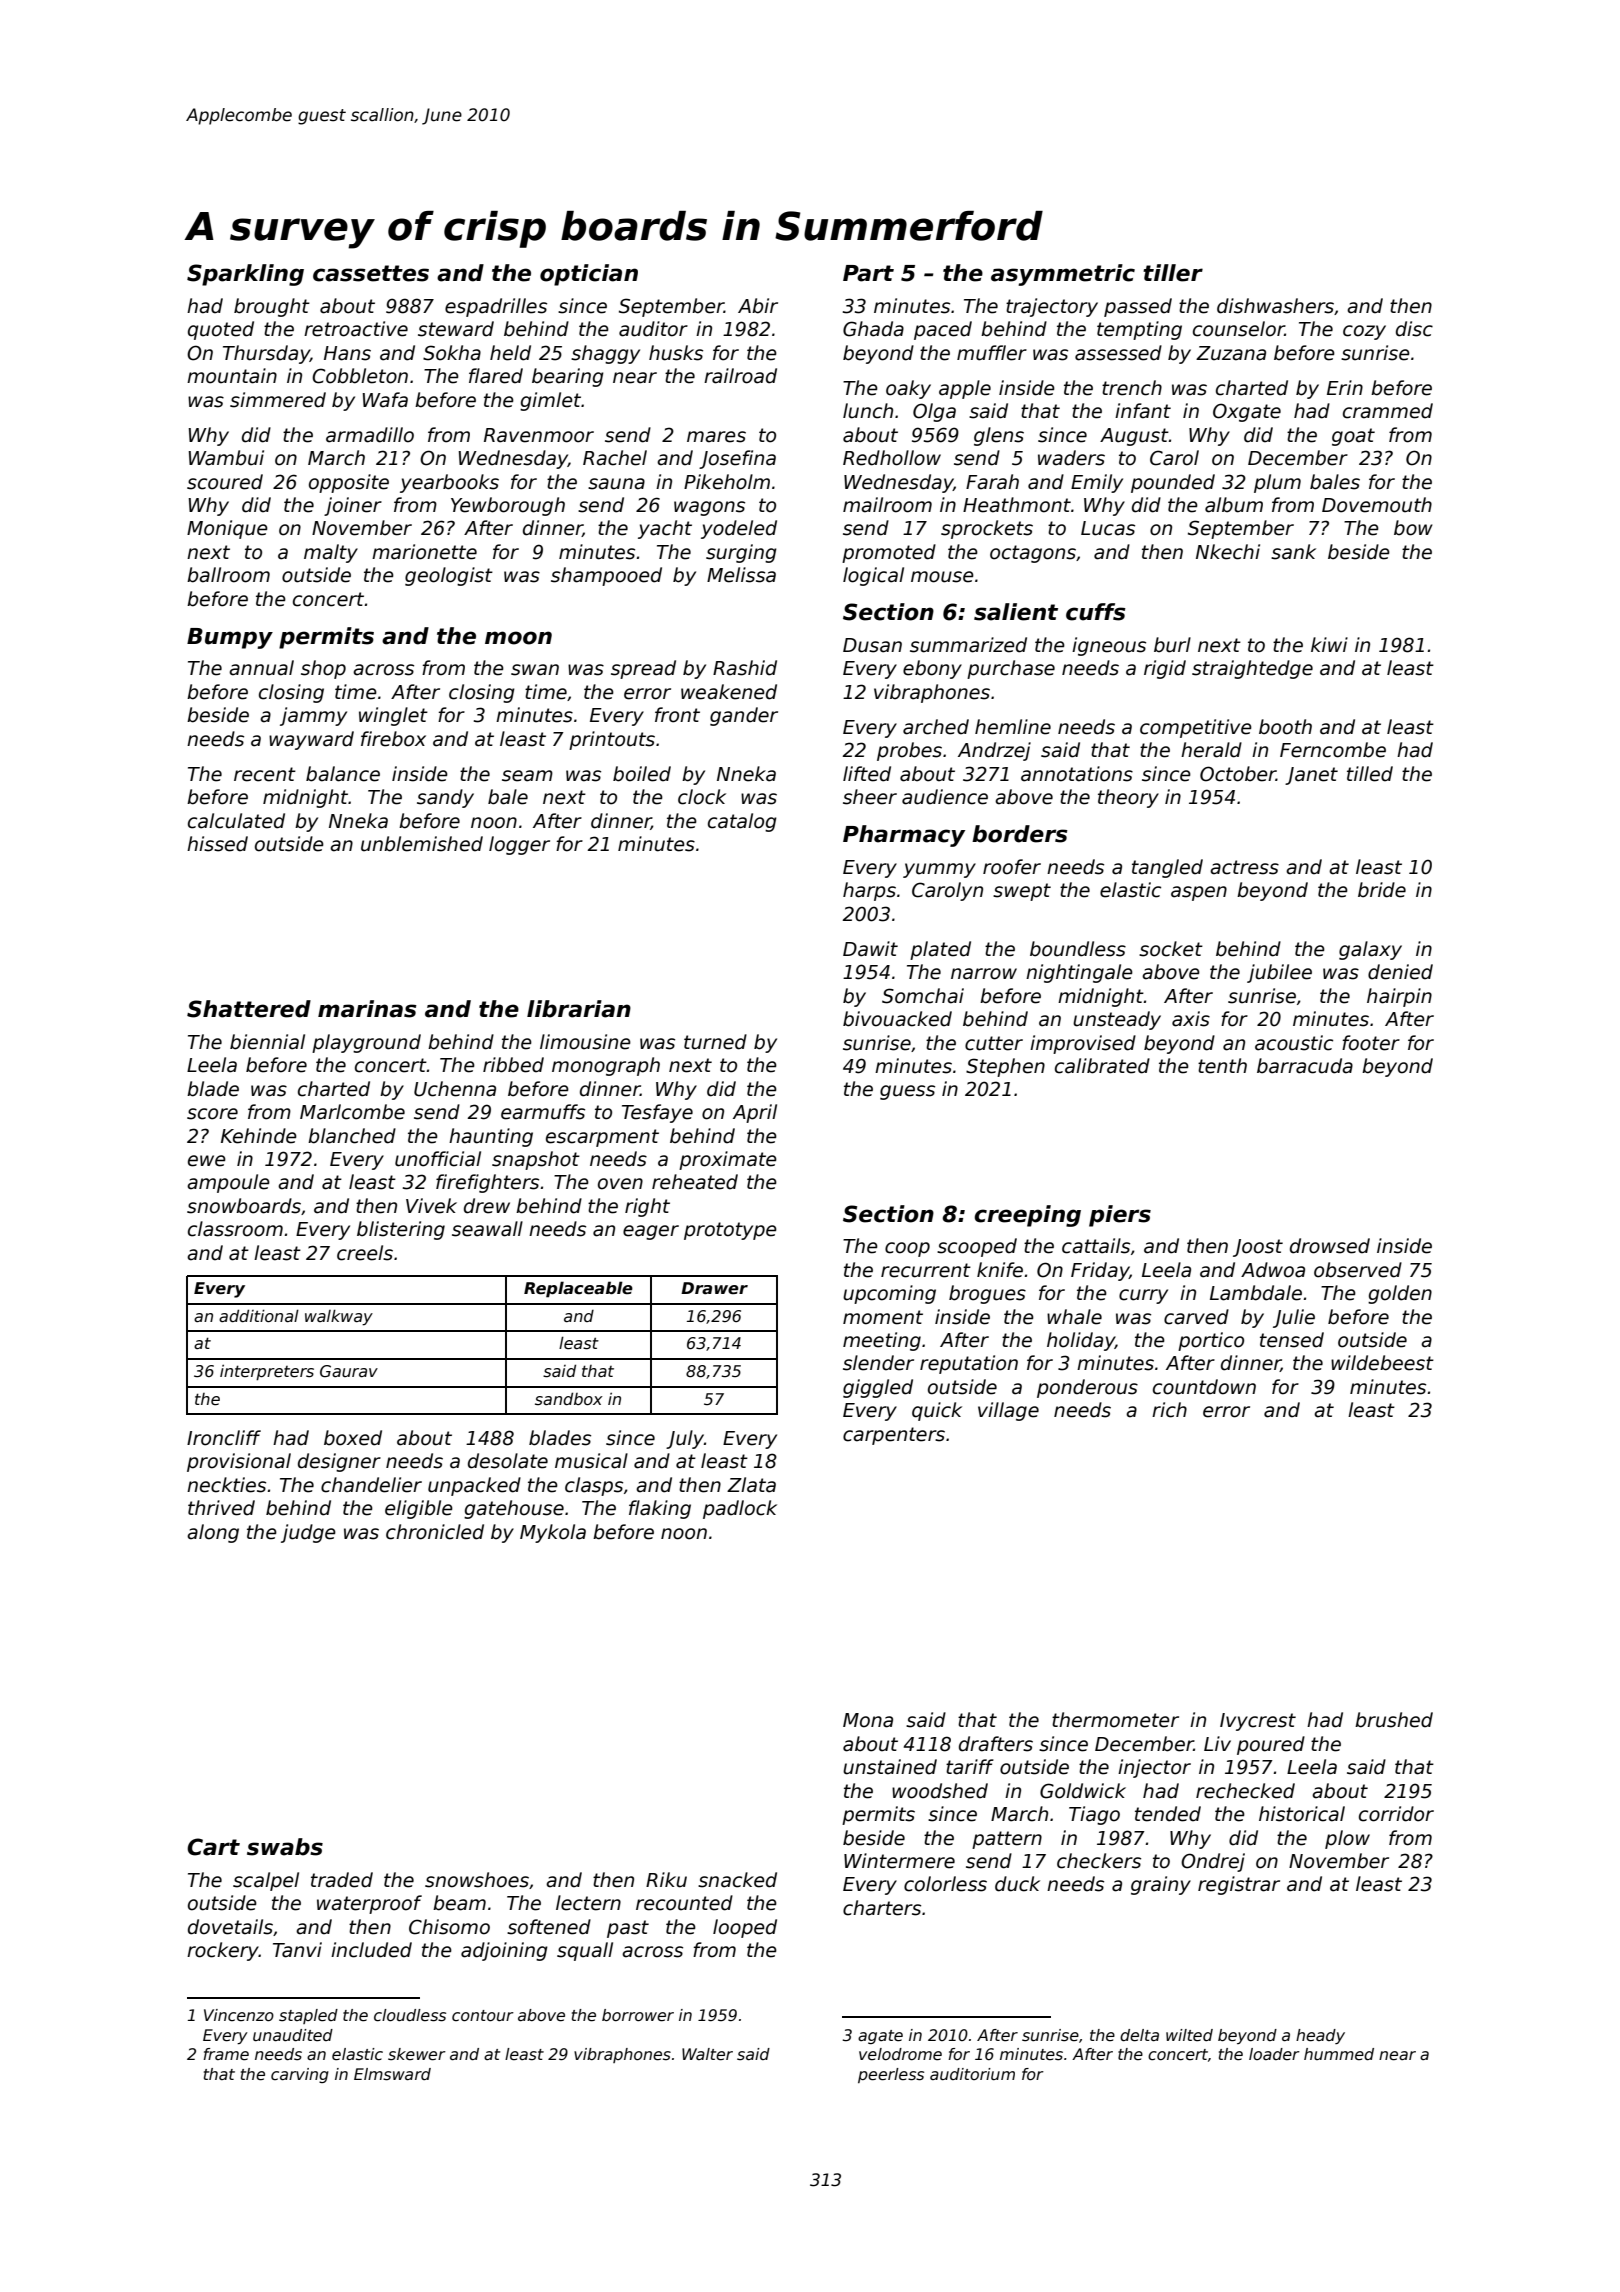 The image size is (1620, 2292). What do you see at coordinates (1414, 329) in the screenshot?
I see `disc` at bounding box center [1414, 329].
